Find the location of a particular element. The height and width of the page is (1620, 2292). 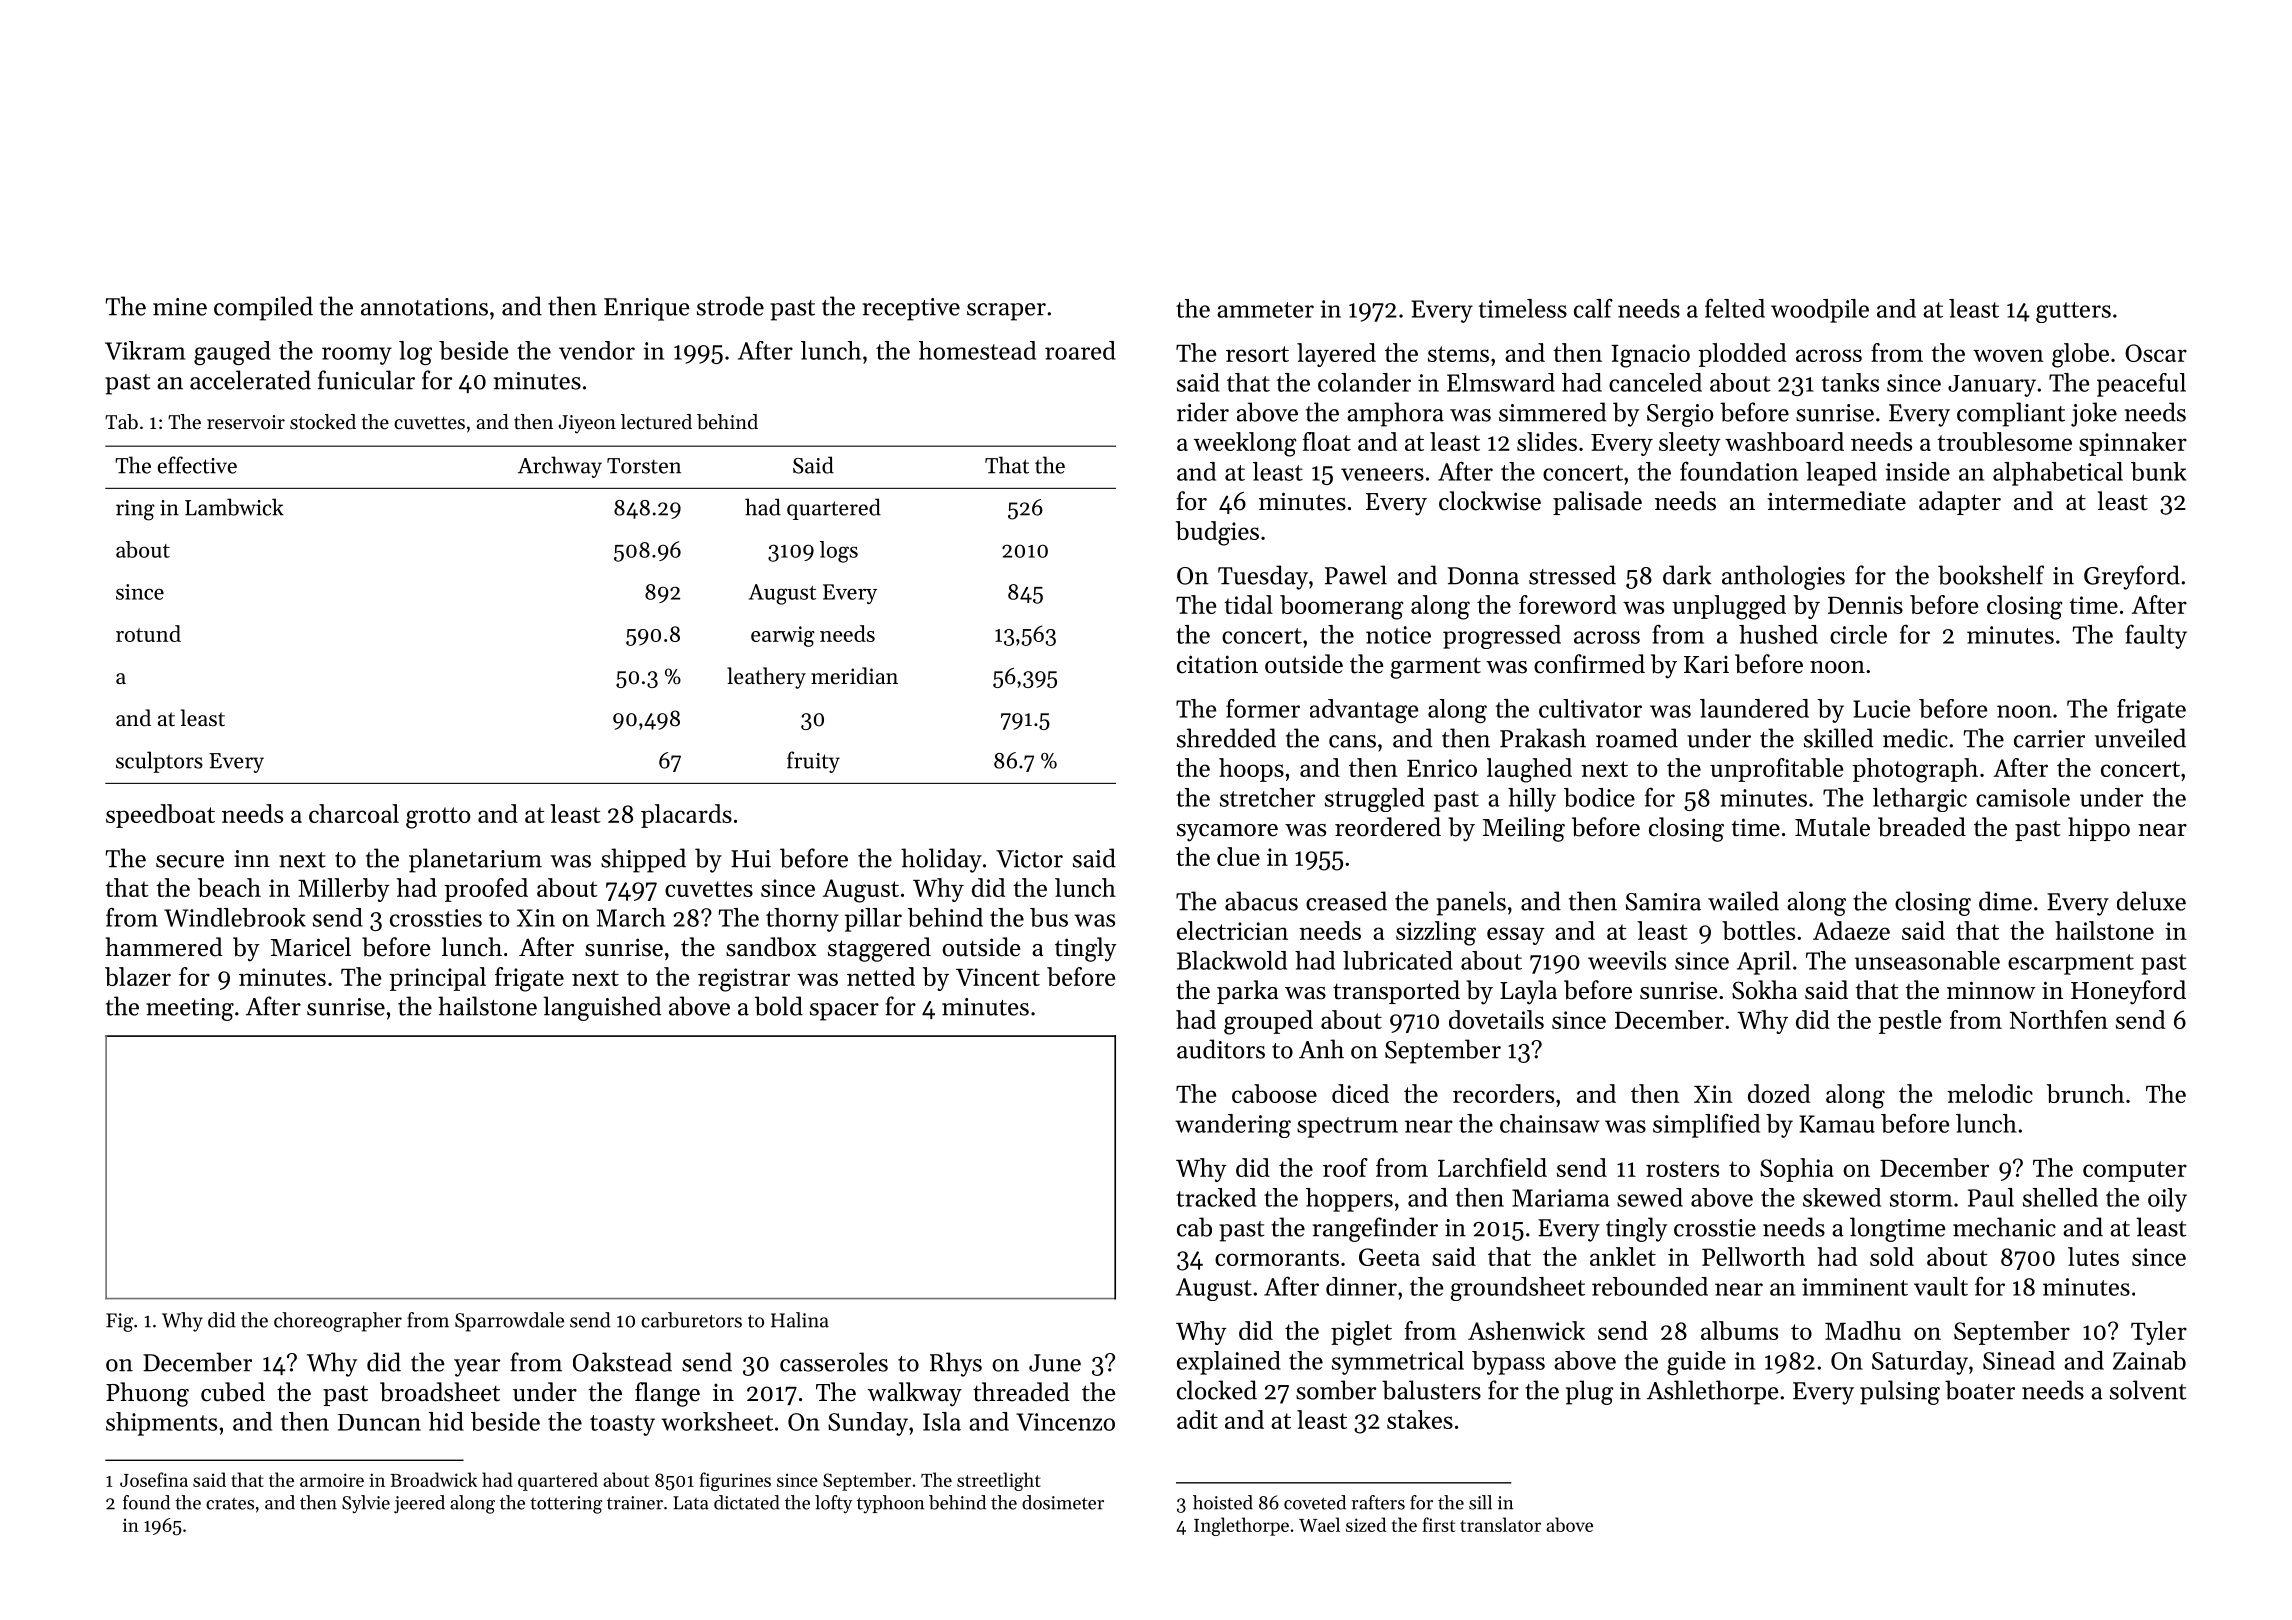

Victor is located at coordinates (1029, 859).
